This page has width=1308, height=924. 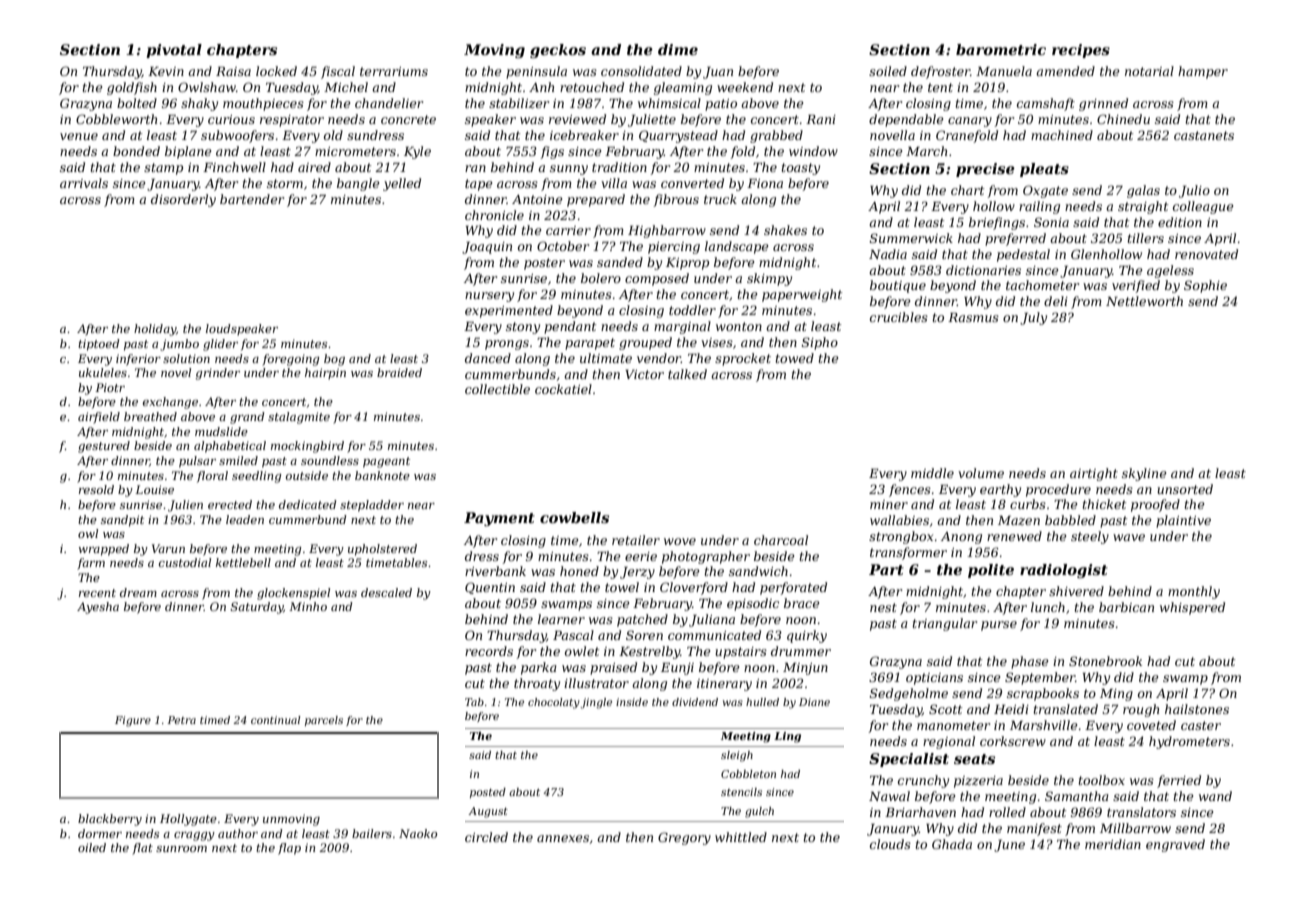 What do you see at coordinates (997, 223) in the page?
I see `briefings` at bounding box center [997, 223].
